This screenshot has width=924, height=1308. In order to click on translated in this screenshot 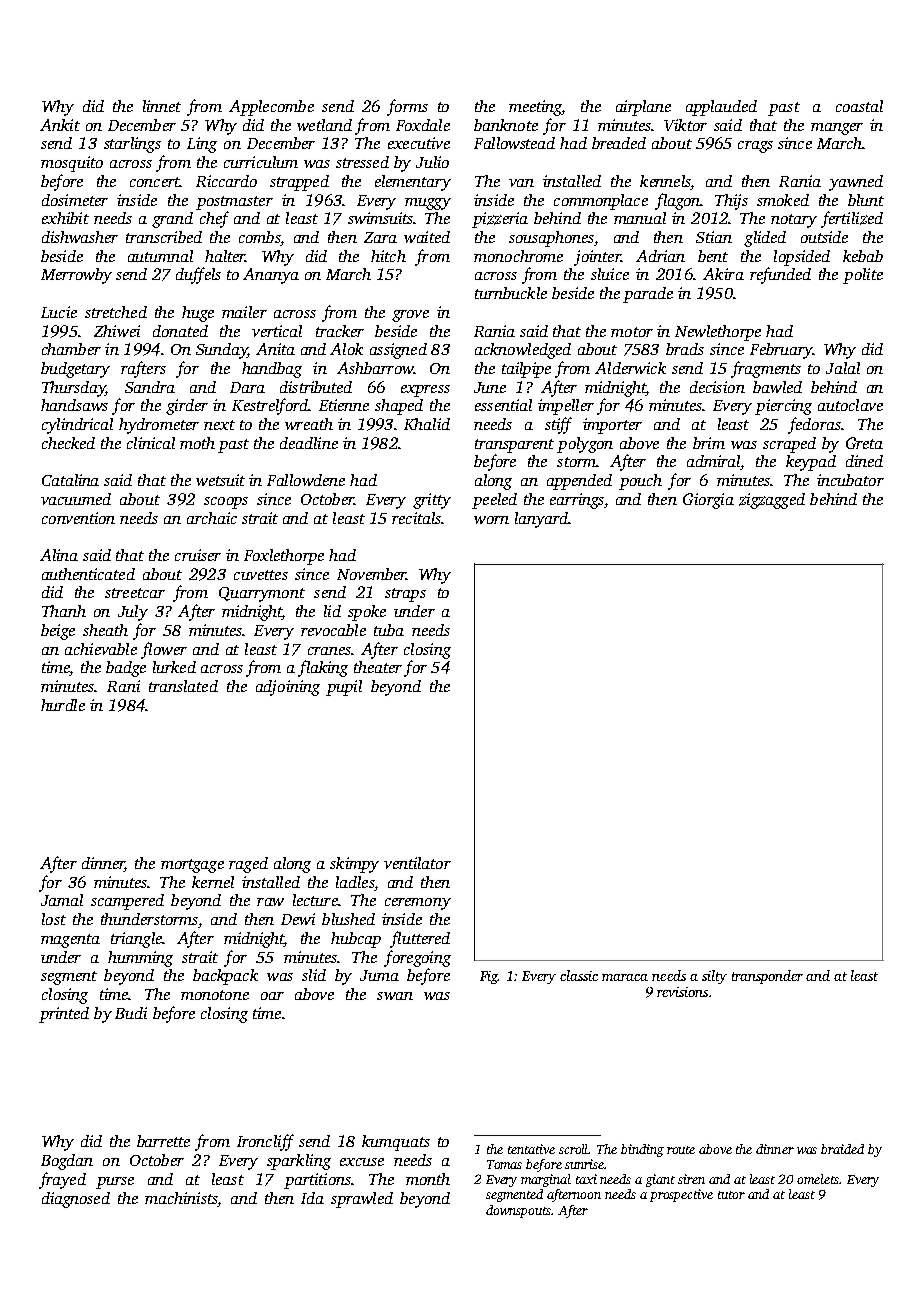, I will do `click(183, 686)`.
